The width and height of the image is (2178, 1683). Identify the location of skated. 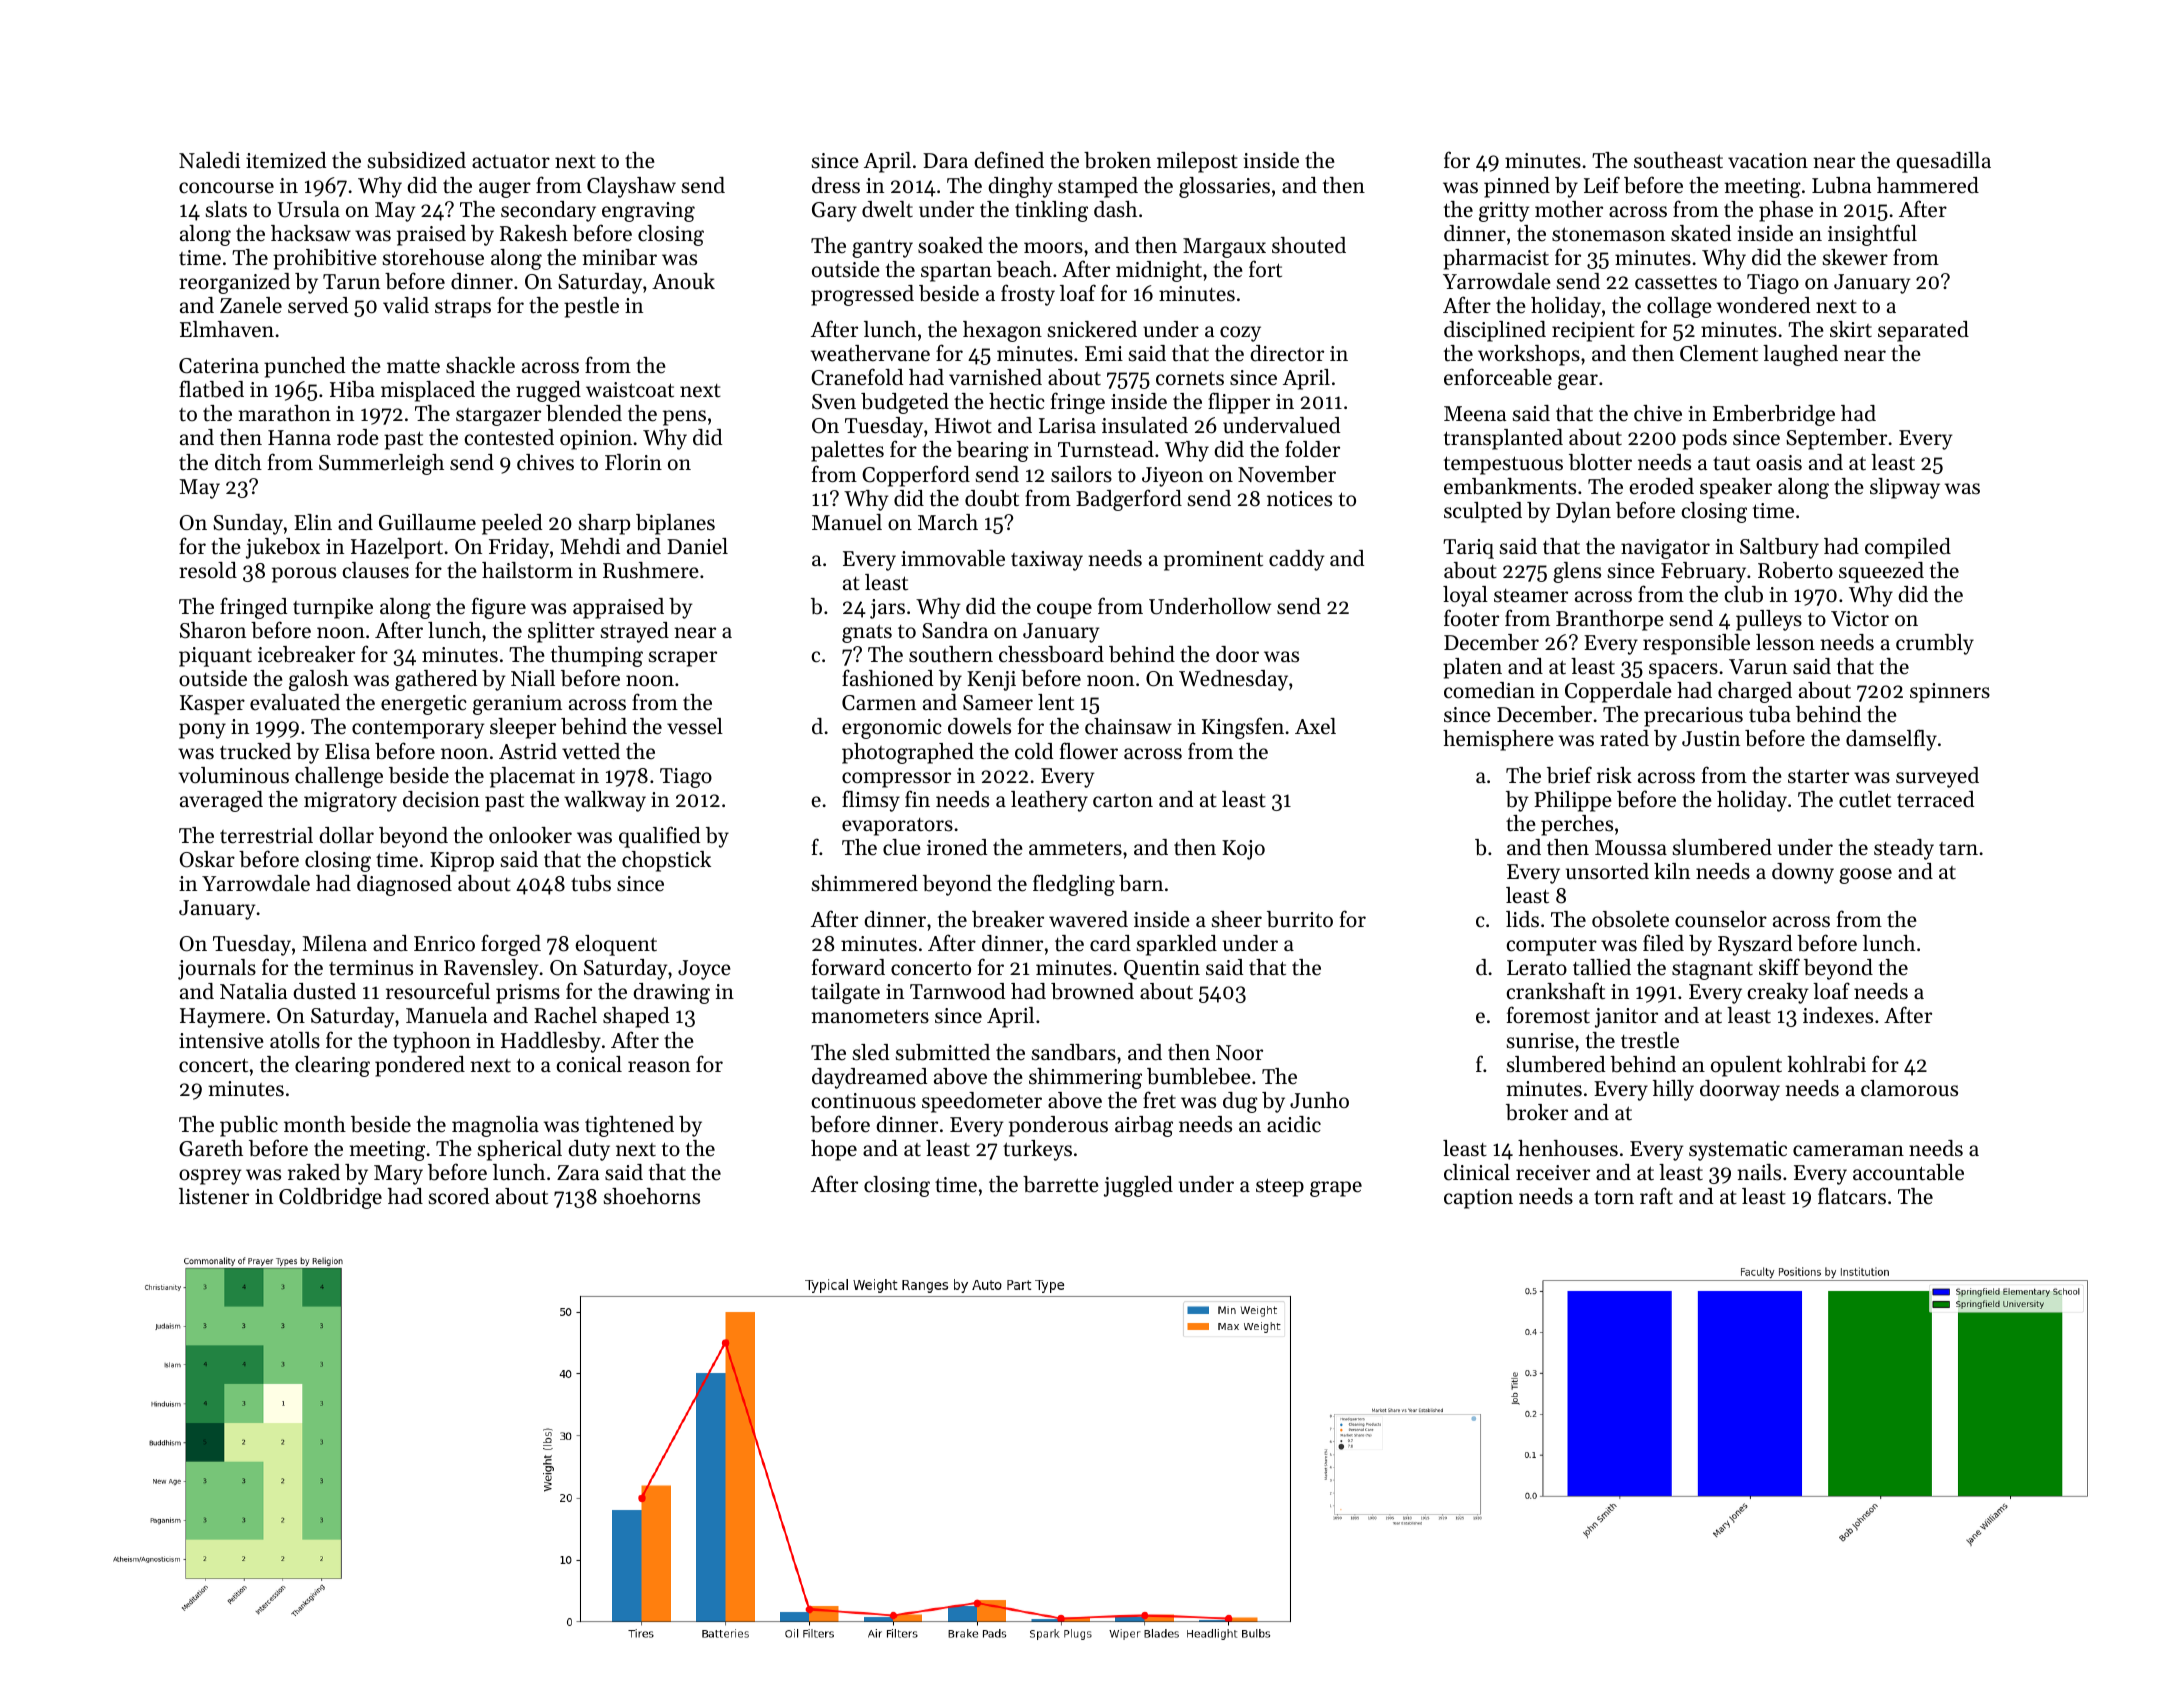
(1701, 233).
